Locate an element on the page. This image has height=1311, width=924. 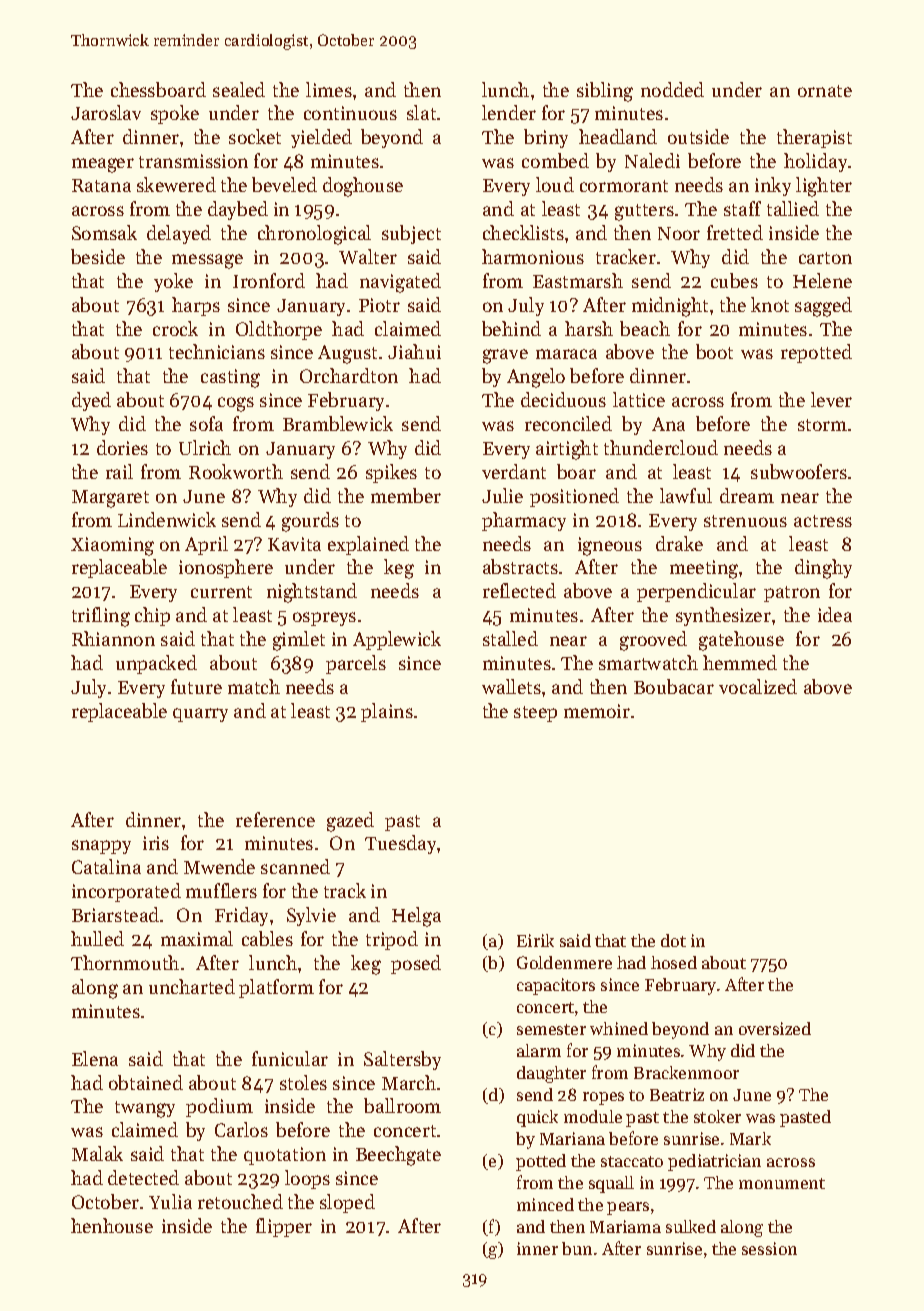
tallied is located at coordinates (793, 208).
